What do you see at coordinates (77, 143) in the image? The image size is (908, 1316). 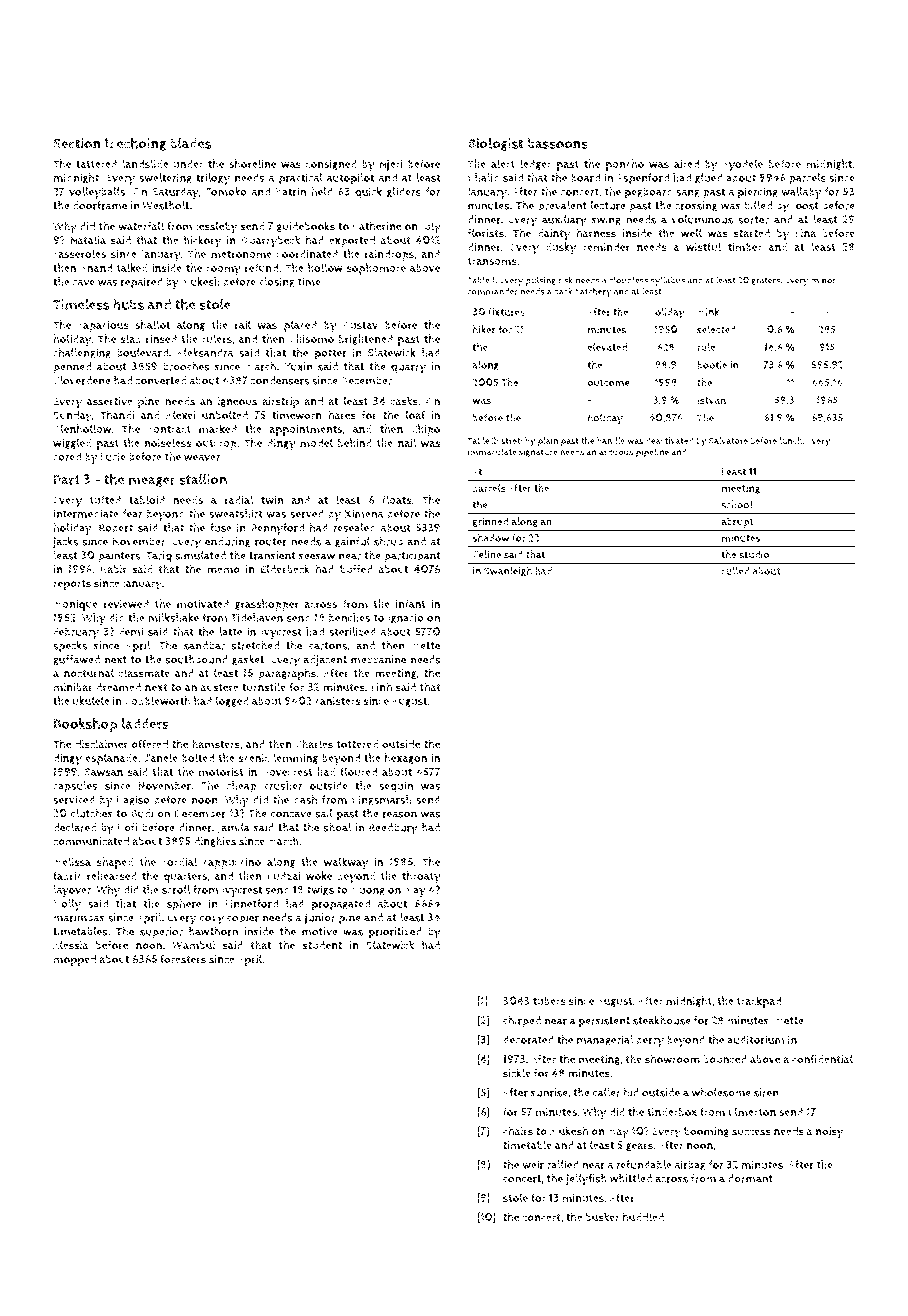 I see `Section` at bounding box center [77, 143].
